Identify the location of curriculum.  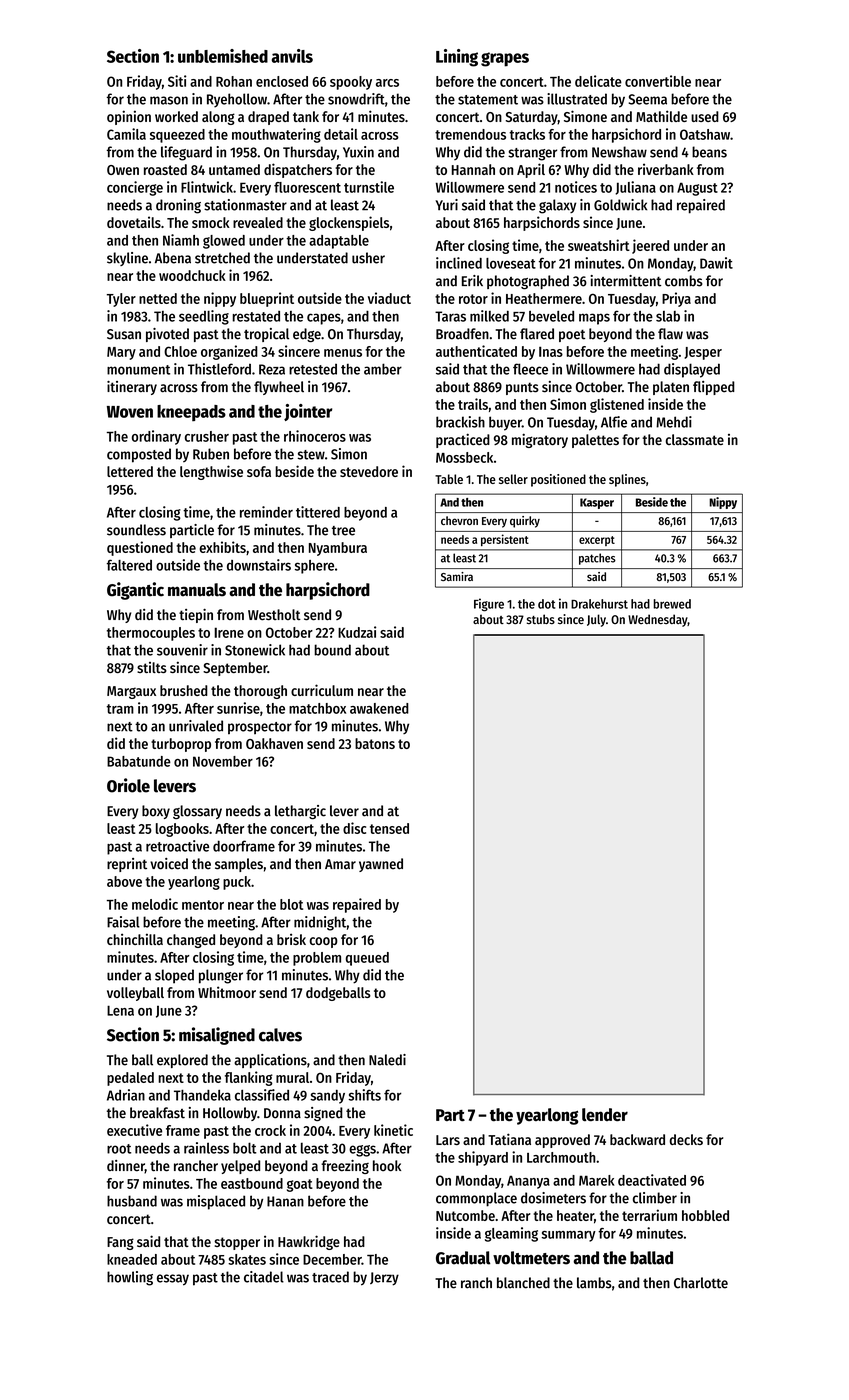
(322, 690).
